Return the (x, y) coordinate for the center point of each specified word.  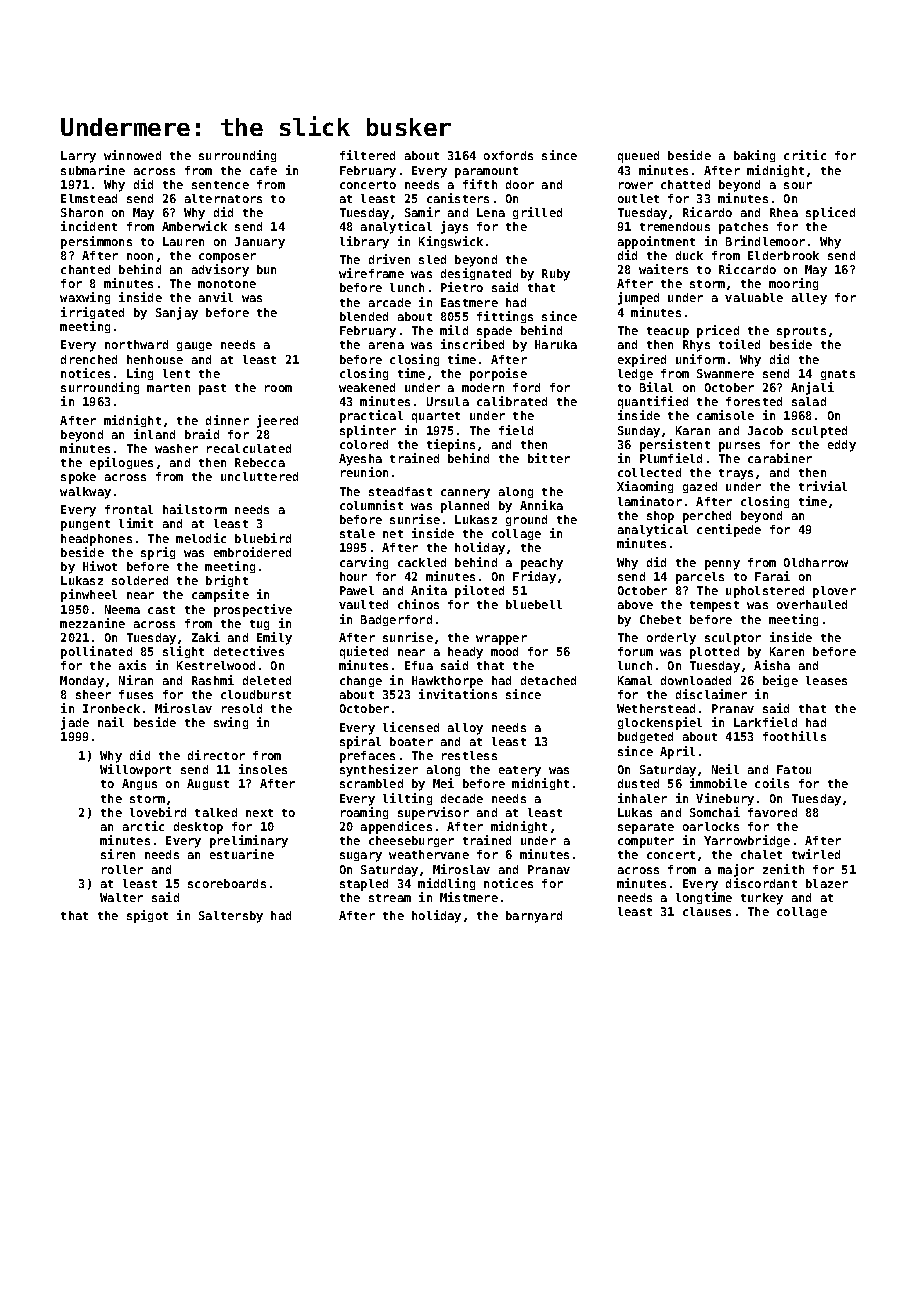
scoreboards (227, 883)
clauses (707, 911)
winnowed (132, 155)
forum (635, 651)
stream (390, 898)
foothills (794, 736)
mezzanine (92, 623)
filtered (367, 155)
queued (638, 157)
